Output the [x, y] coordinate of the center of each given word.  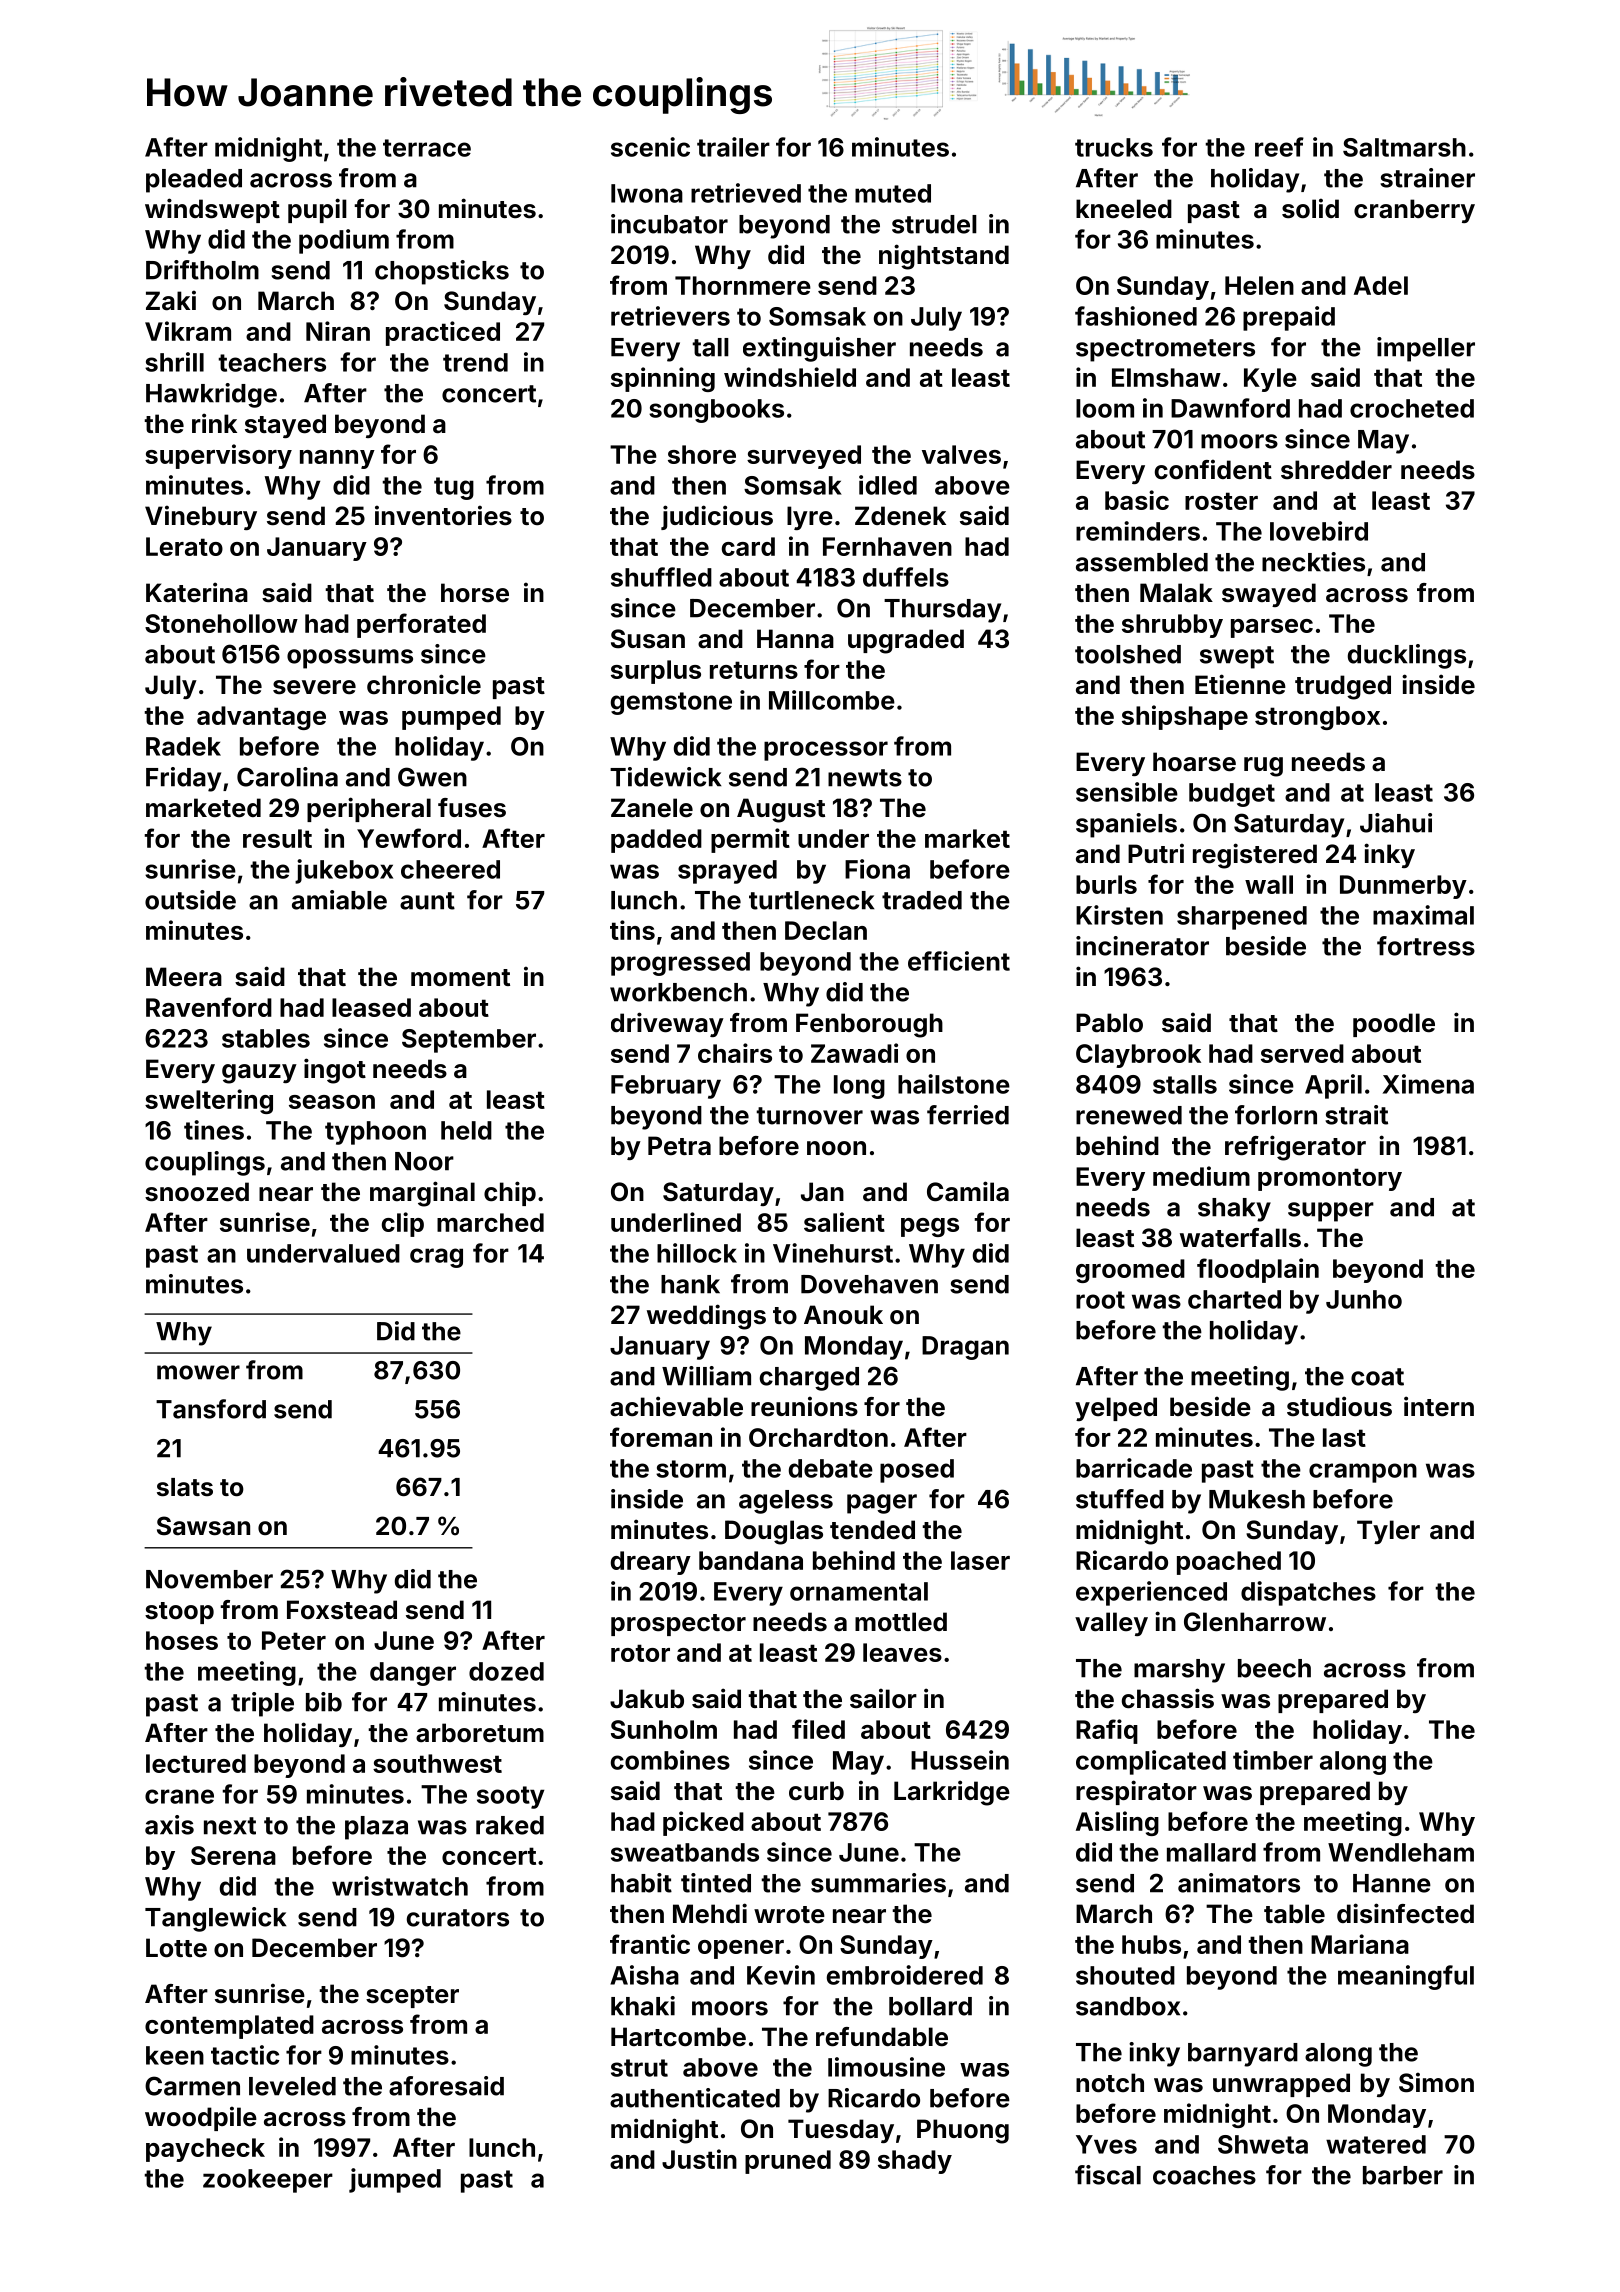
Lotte [176, 1948]
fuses [472, 808]
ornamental [859, 1591]
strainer [1427, 178]
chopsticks [442, 272]
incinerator [1142, 946]
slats [185, 1487]
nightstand [944, 257]
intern [1439, 1406]
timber [1273, 1760]
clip [403, 1224]
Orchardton [818, 1437]
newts [865, 778]
